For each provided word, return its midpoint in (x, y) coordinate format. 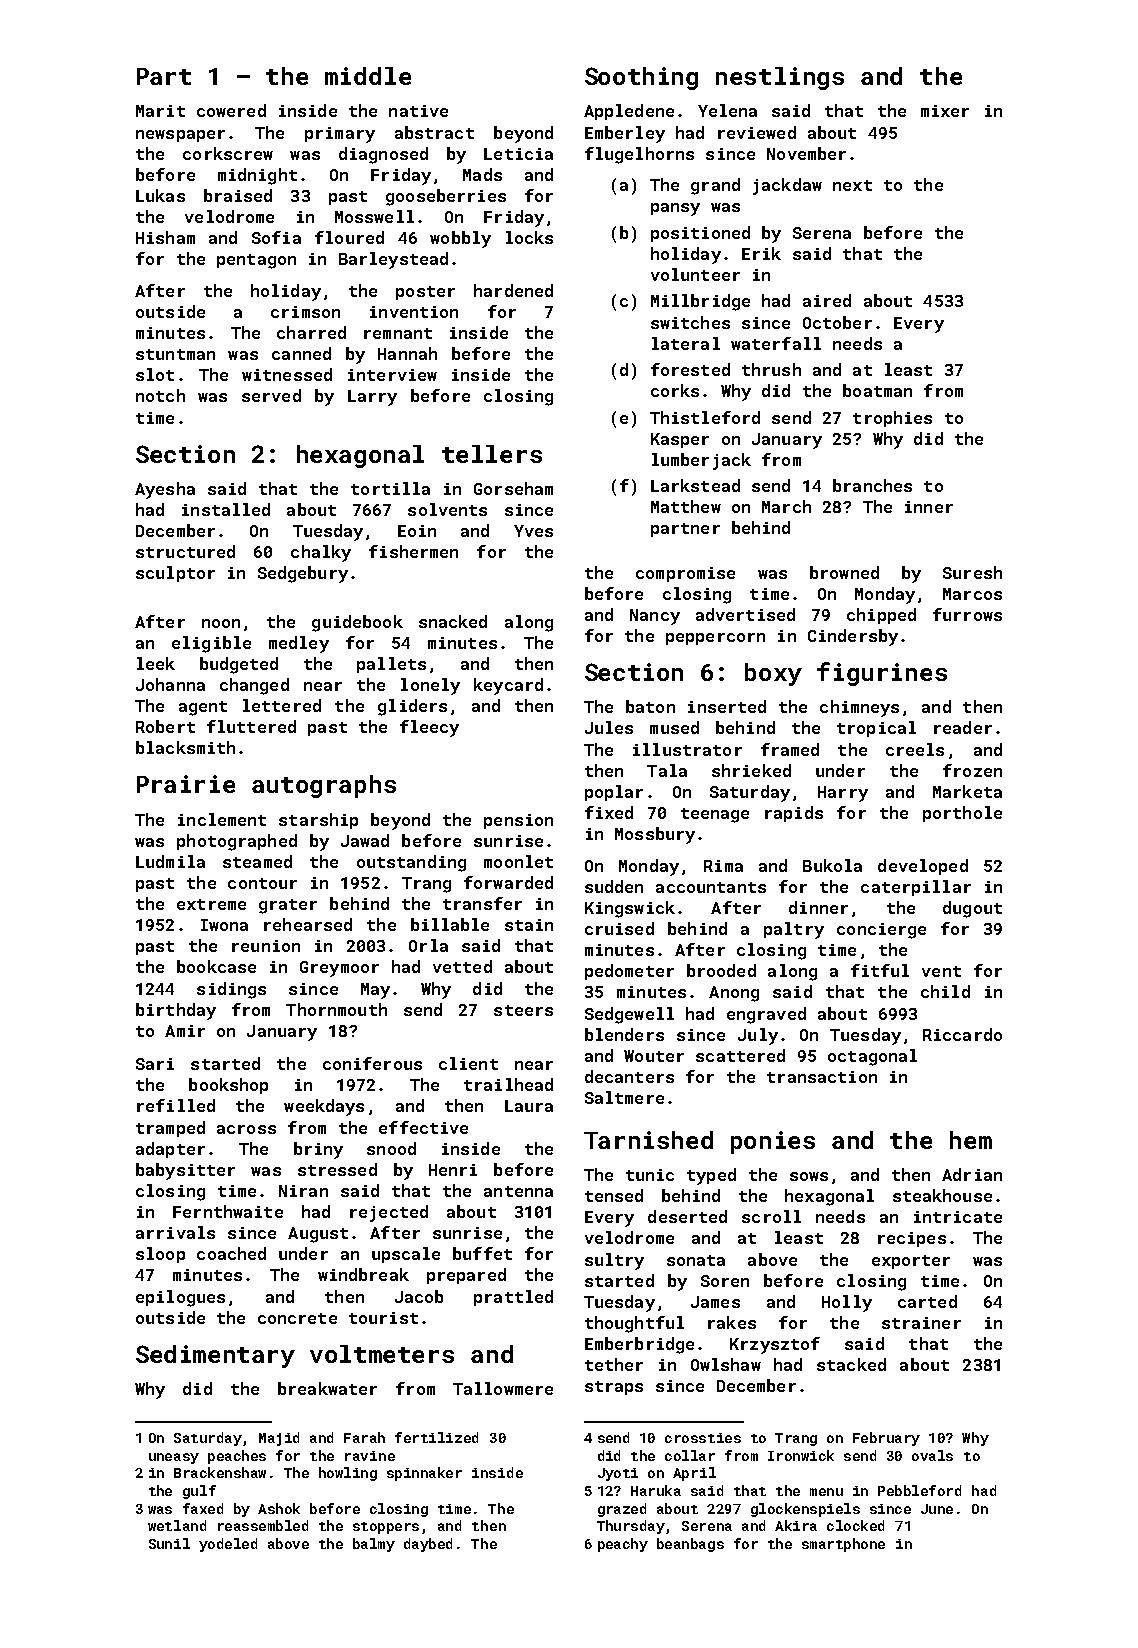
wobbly (460, 239)
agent (203, 708)
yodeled (228, 1545)
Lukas (160, 195)
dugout (972, 909)
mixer (945, 111)
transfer (482, 903)
